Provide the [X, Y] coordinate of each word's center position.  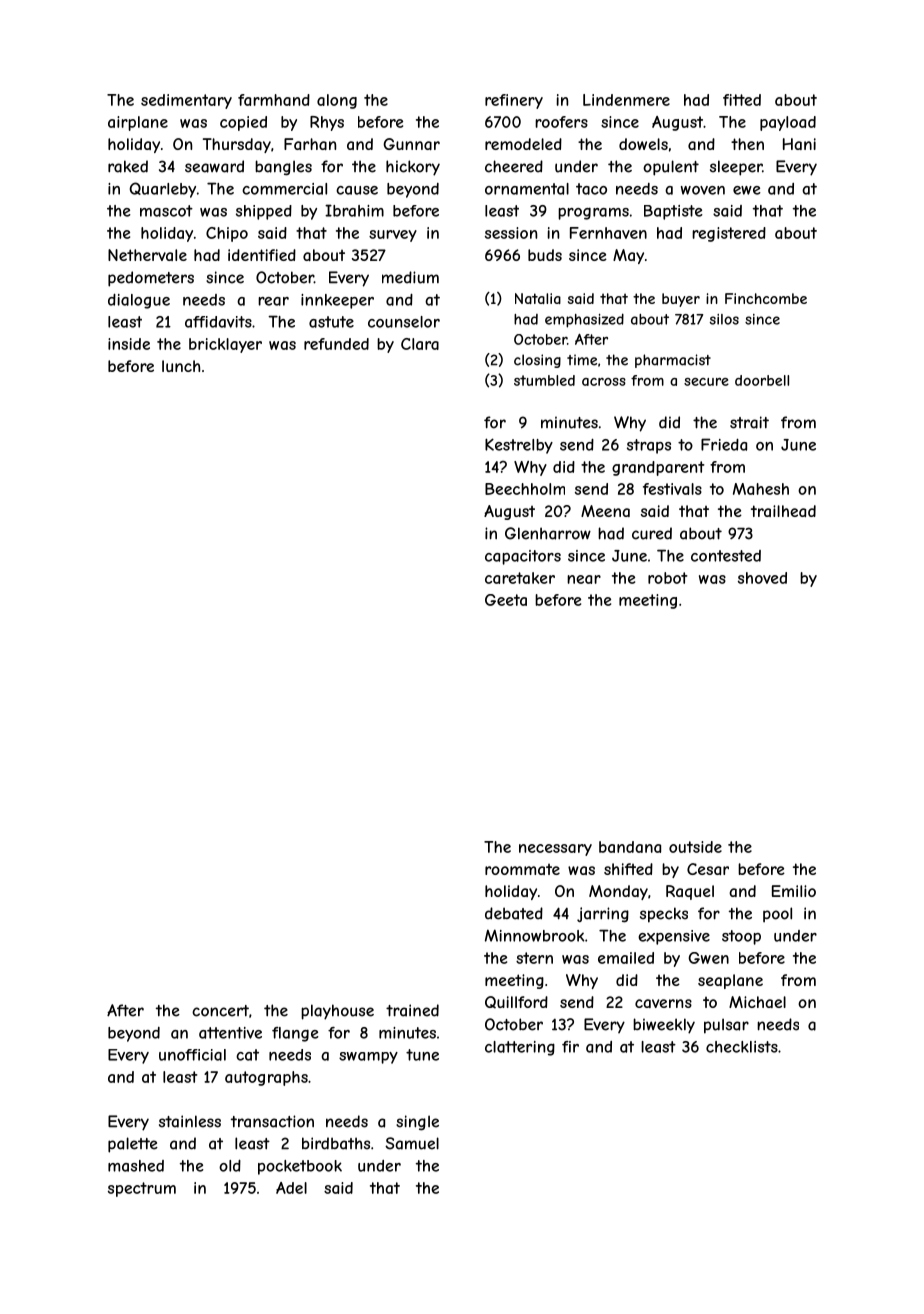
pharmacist [673, 361]
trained [412, 1010]
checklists [742, 1047]
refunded [336, 344]
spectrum [142, 1189]
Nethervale [147, 255]
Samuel [412, 1143]
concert [220, 1011]
